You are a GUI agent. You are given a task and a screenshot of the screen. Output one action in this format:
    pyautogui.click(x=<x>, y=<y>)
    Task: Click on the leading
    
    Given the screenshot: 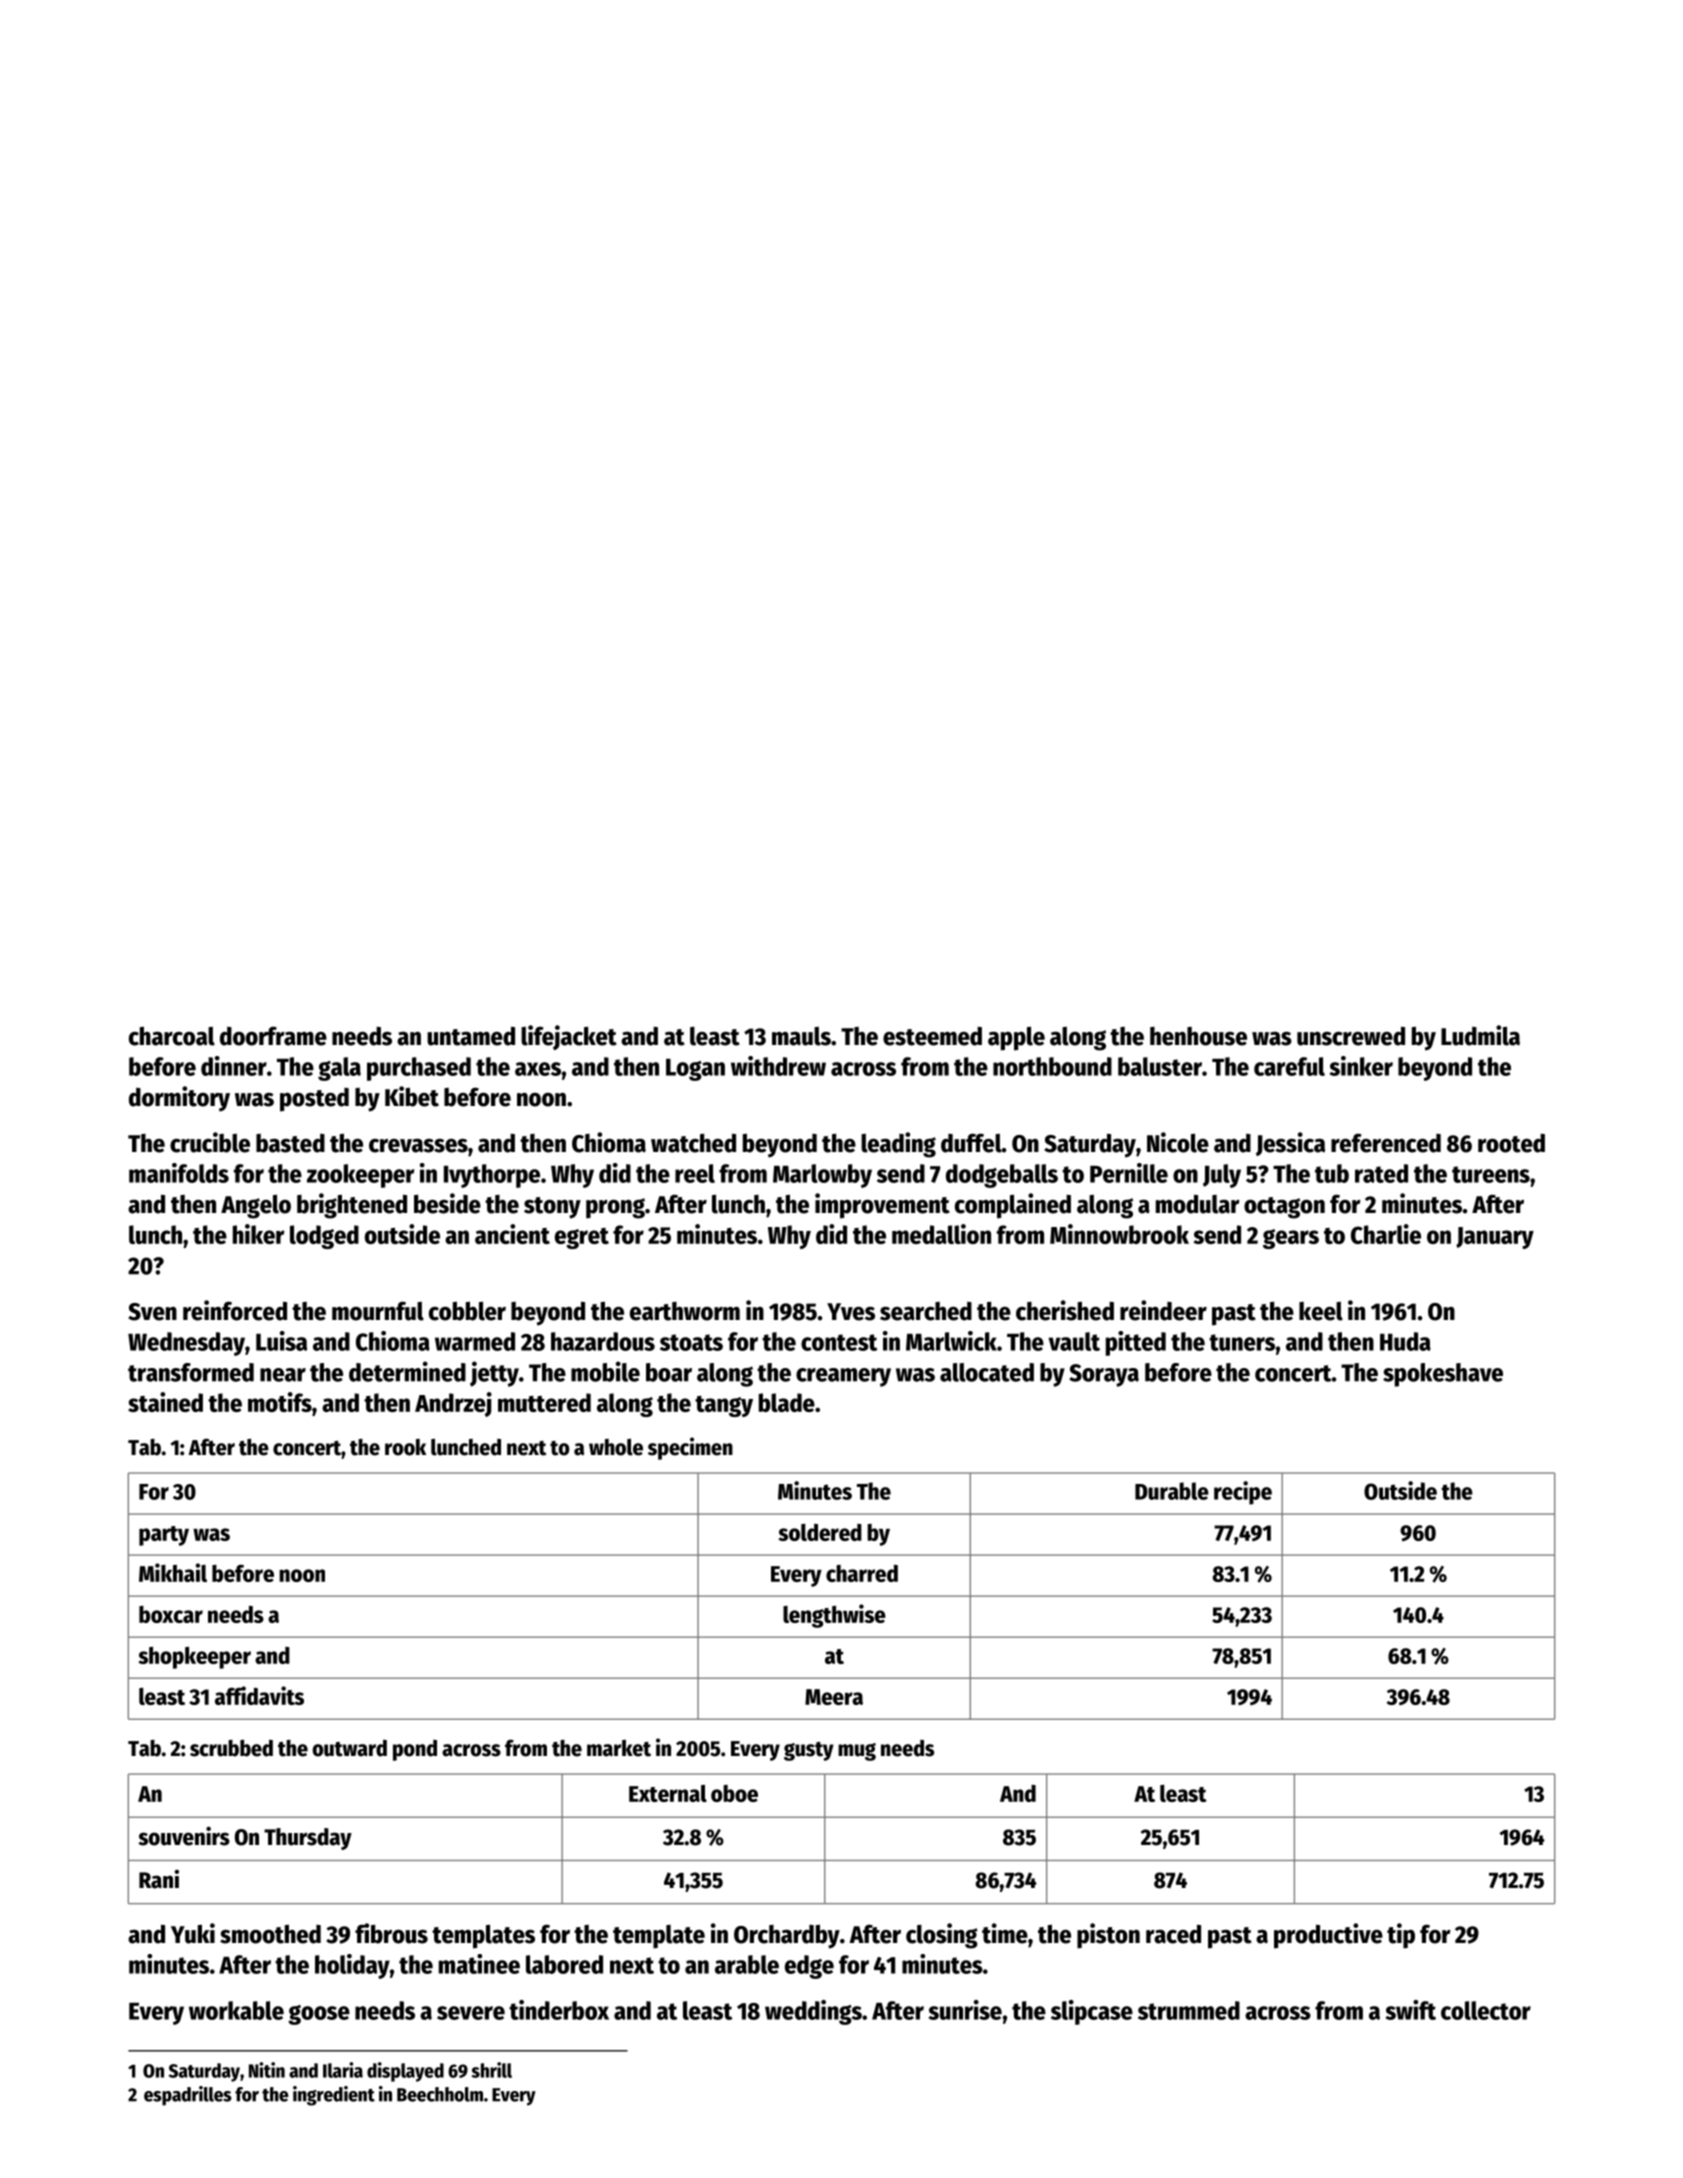 What is the action you would take?
    pyautogui.click(x=898, y=1145)
